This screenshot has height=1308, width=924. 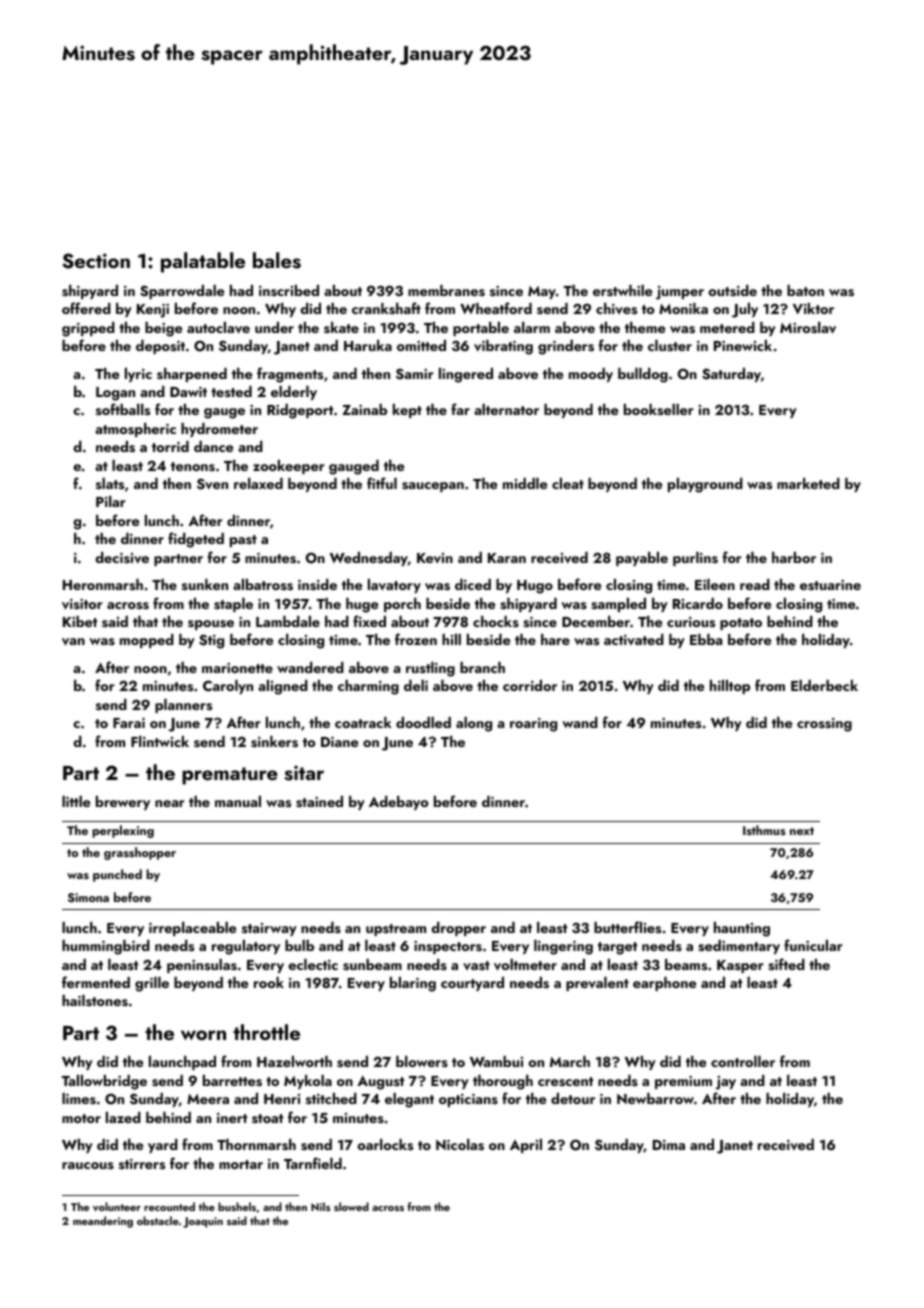 What do you see at coordinates (568, 483) in the screenshot?
I see `cleat` at bounding box center [568, 483].
